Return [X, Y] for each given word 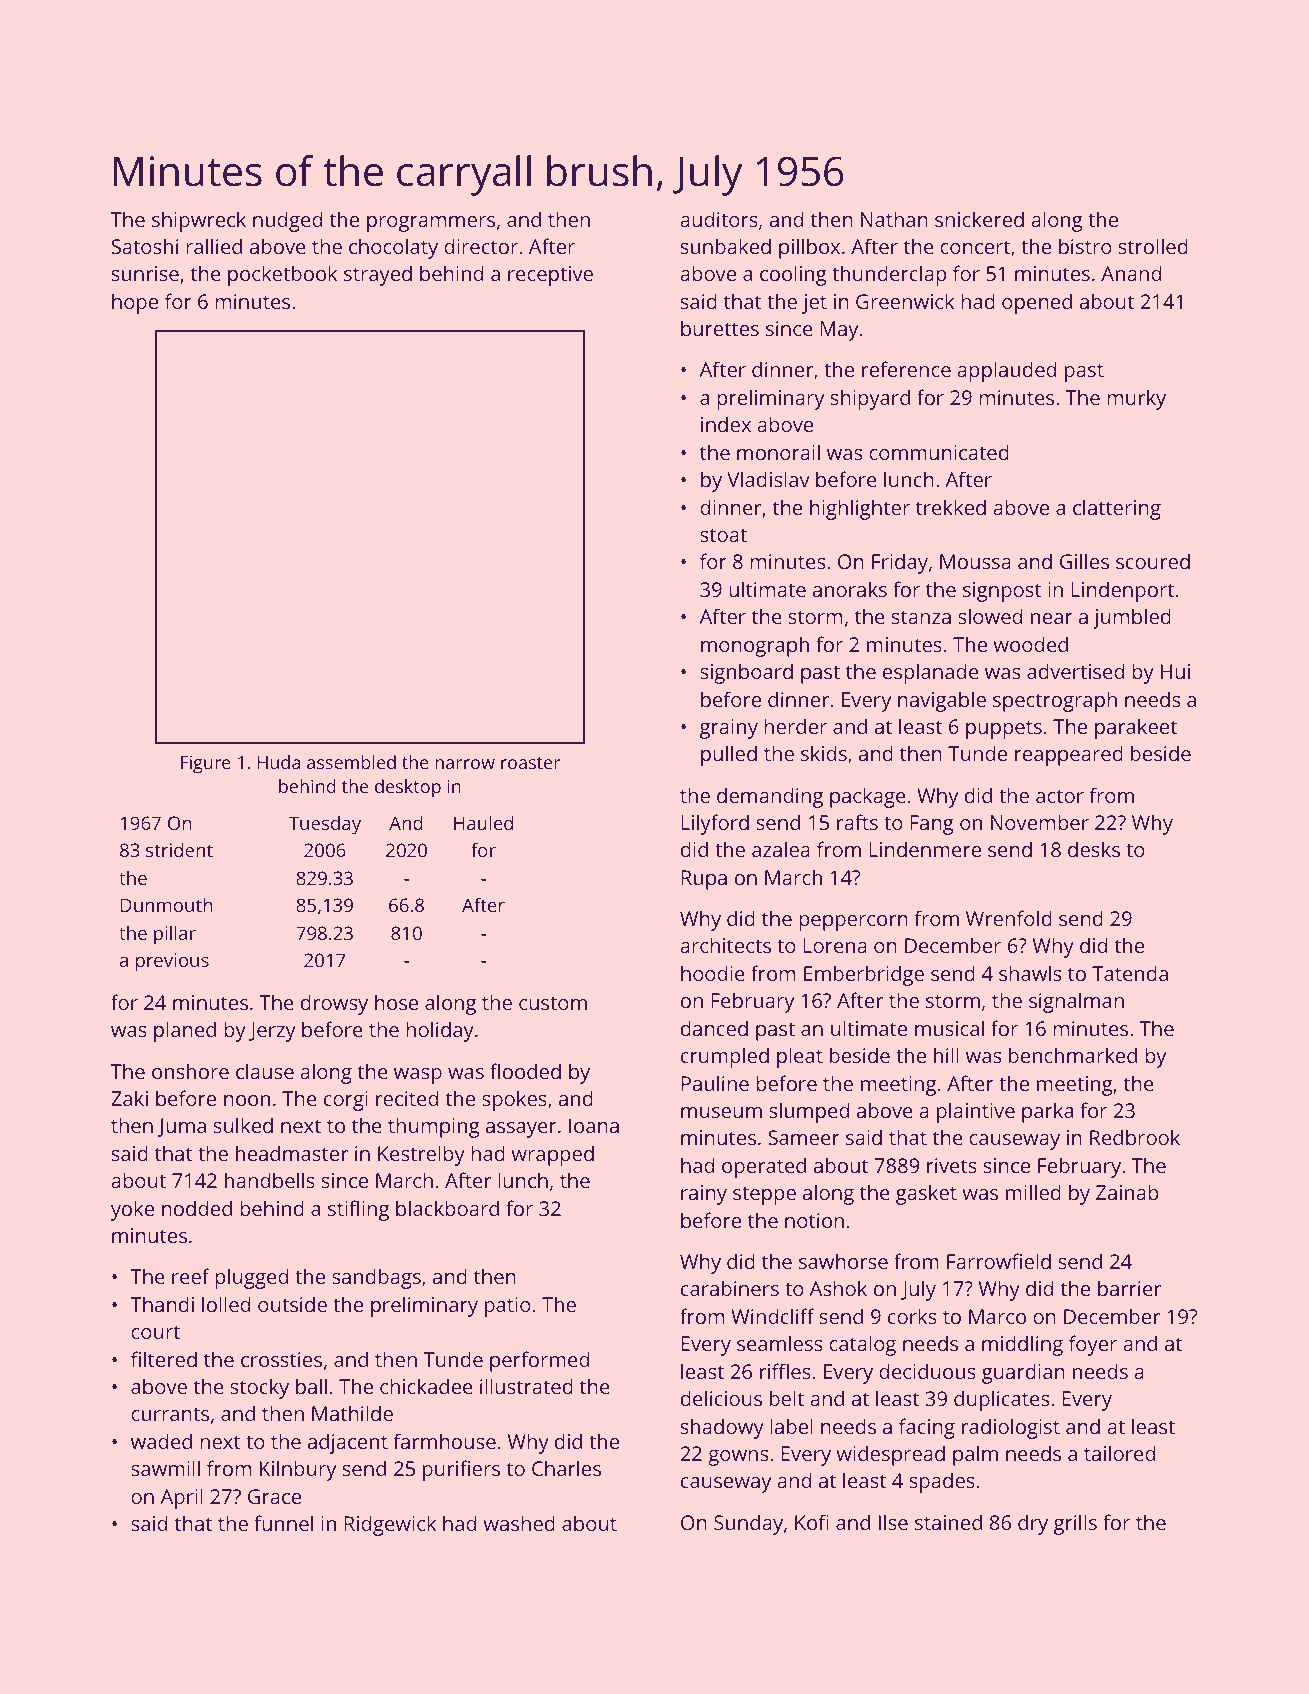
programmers [431, 224]
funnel [283, 1523]
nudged [287, 221]
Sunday [748, 1524]
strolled [1153, 246]
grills [1075, 1524]
